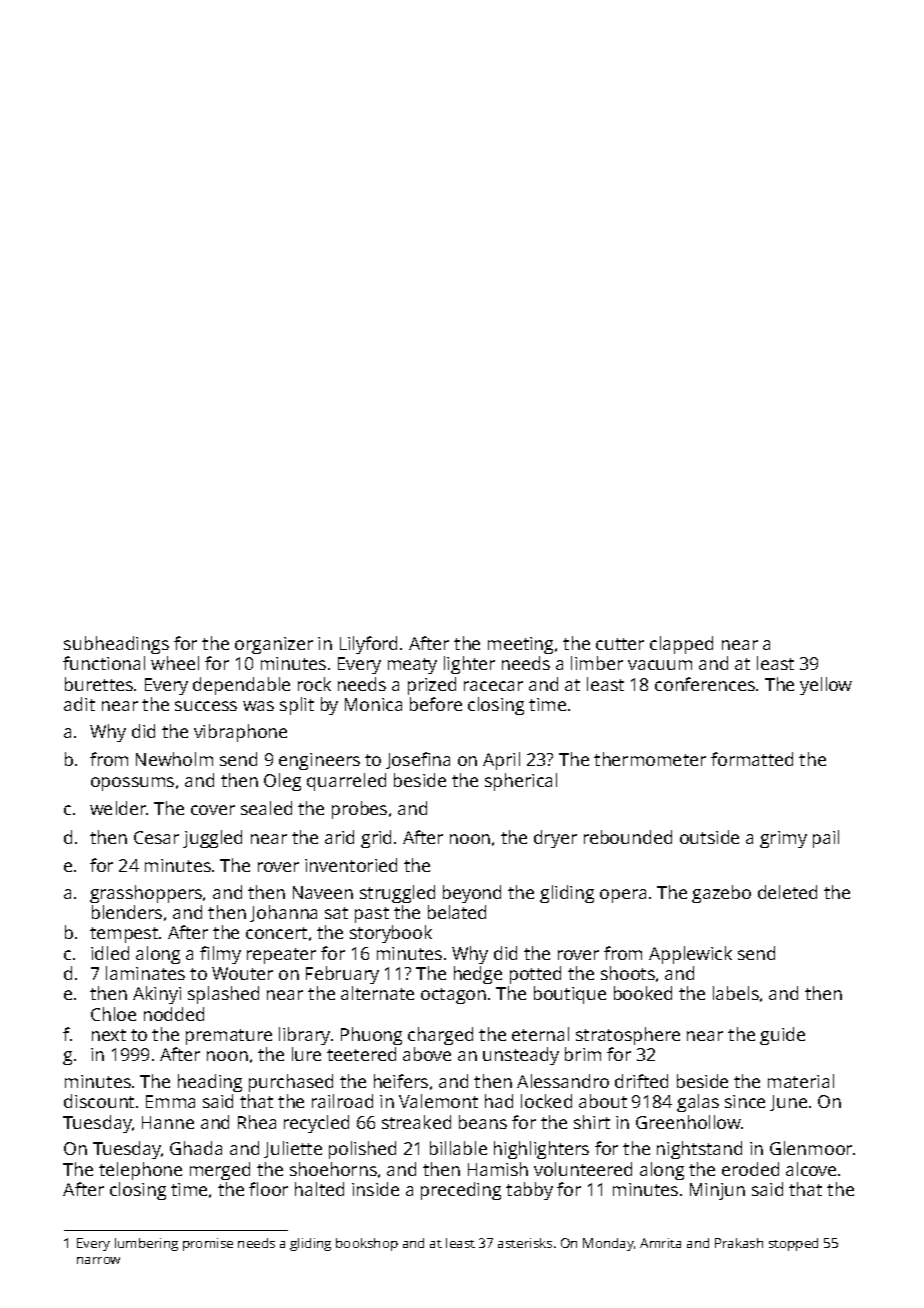 The width and height of the document is (924, 1308). I want to click on clapped, so click(681, 645).
